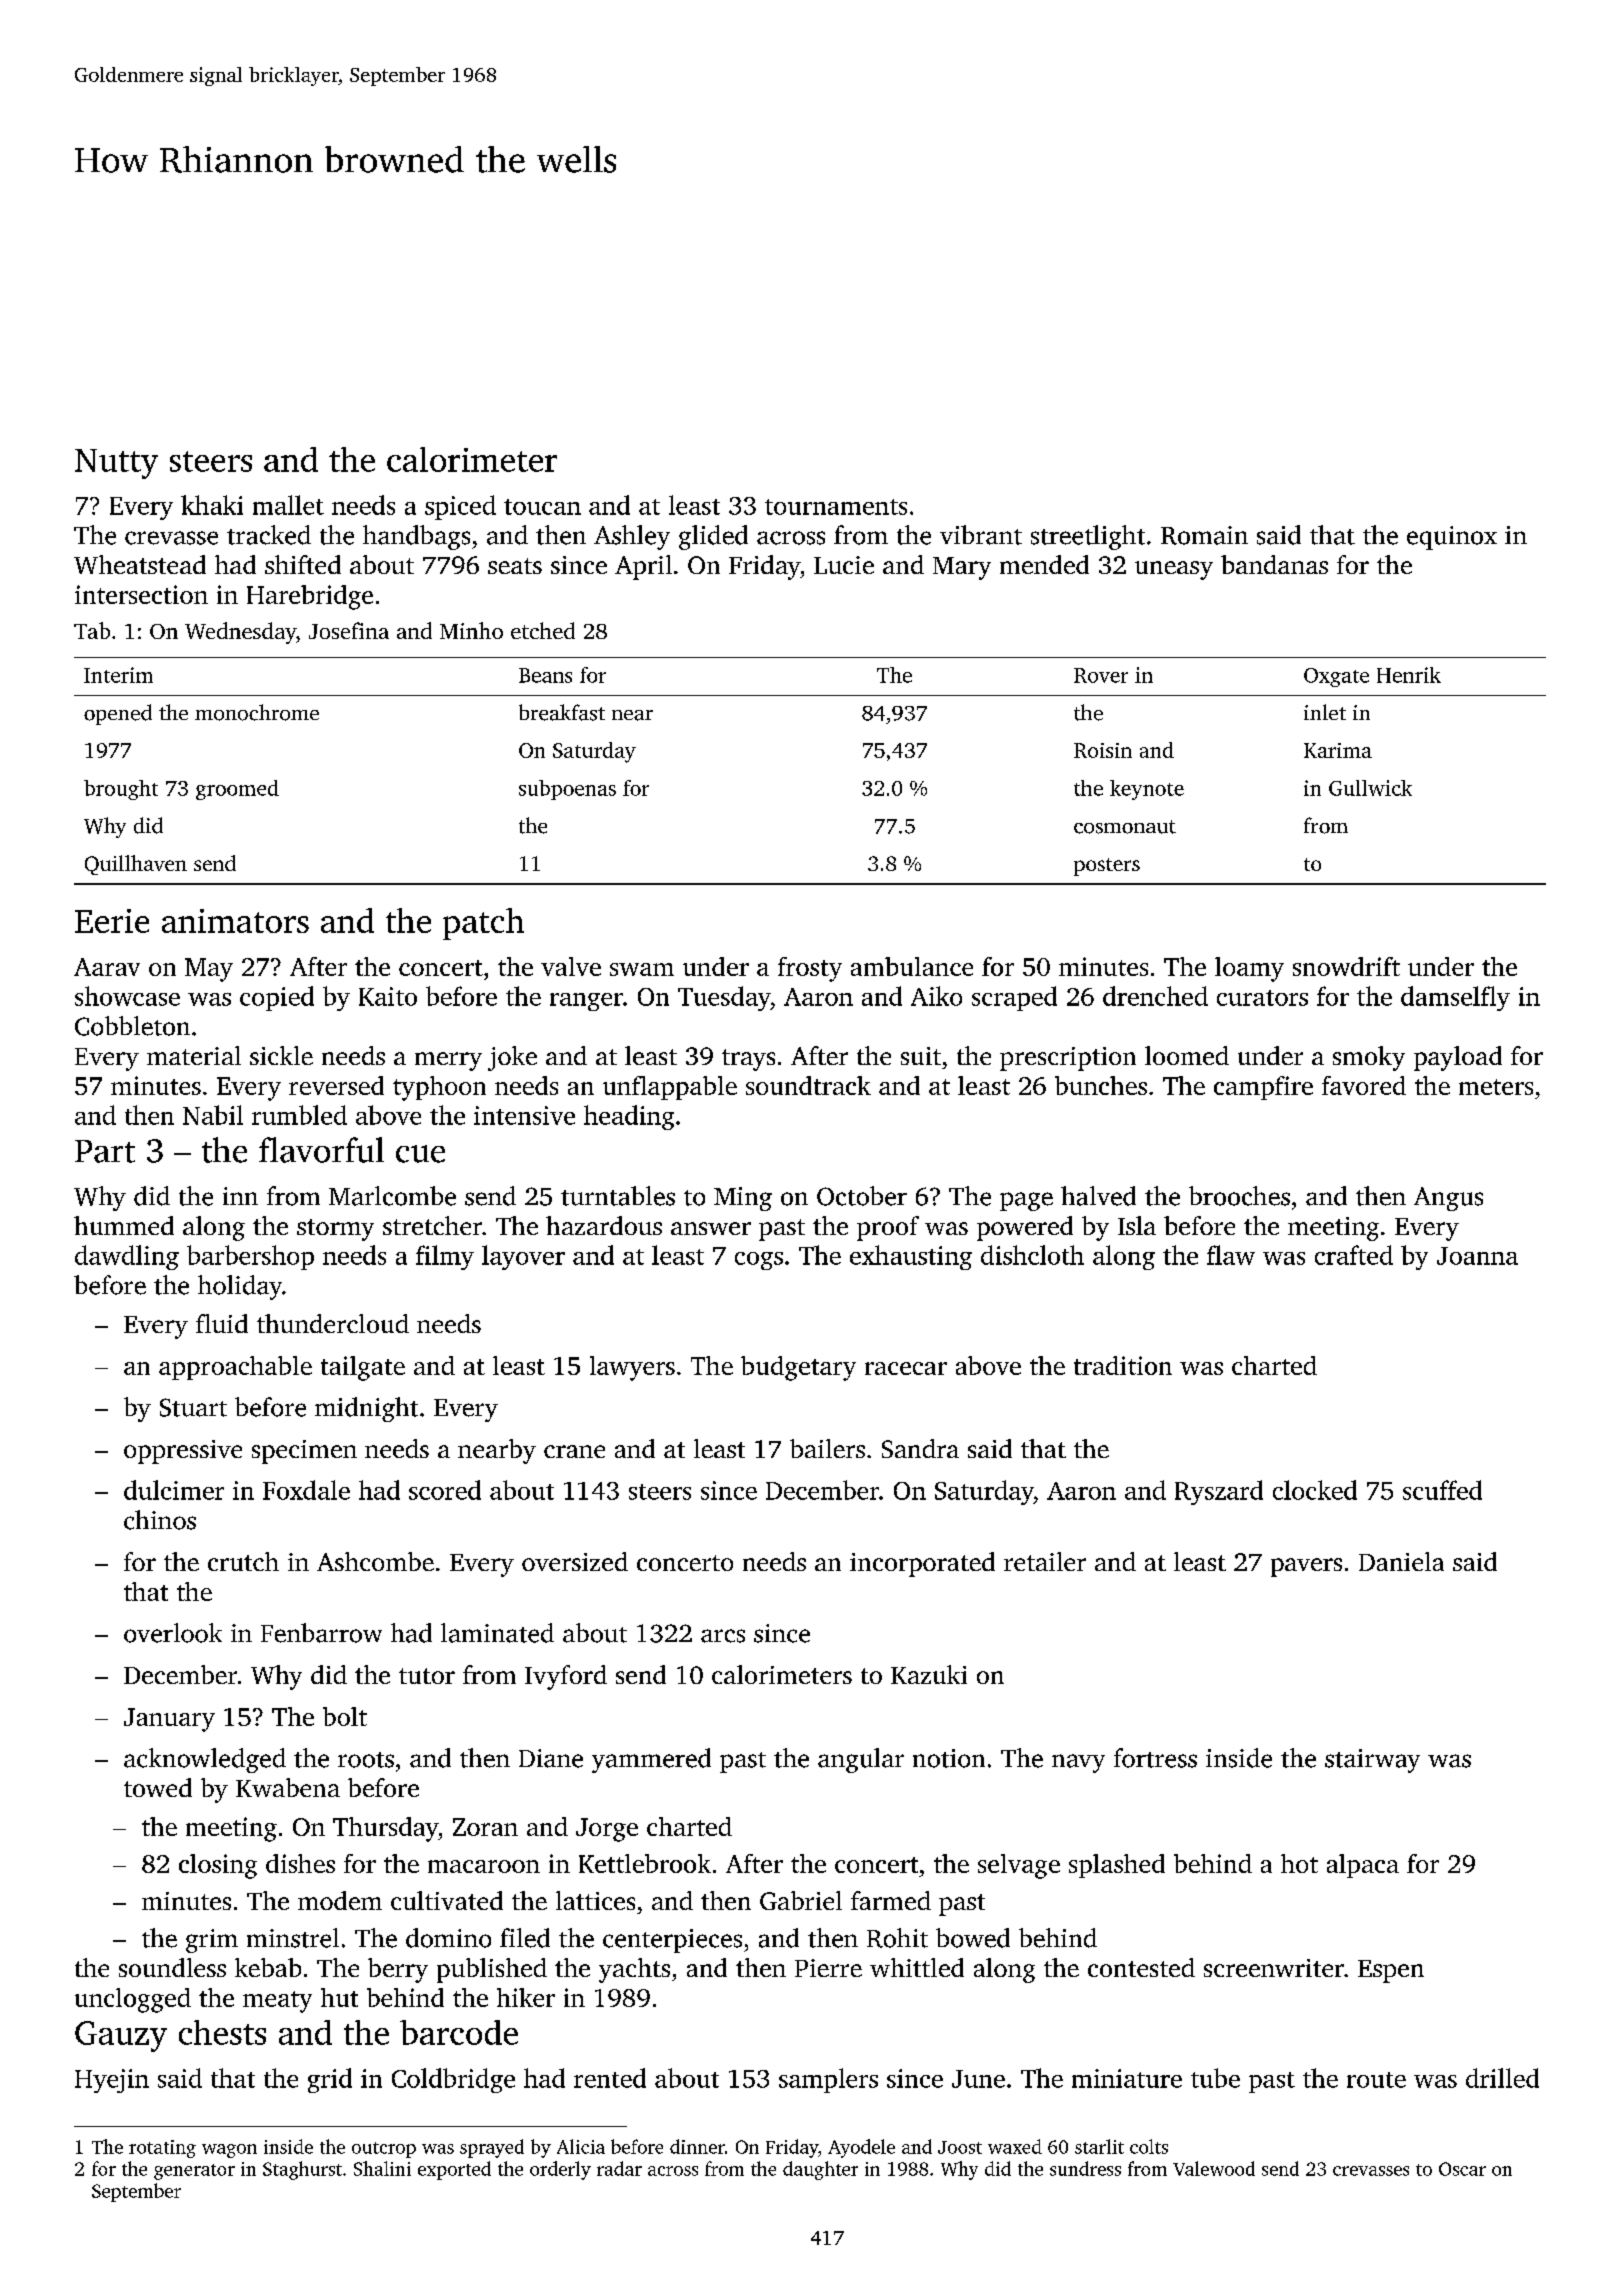 The width and height of the document is (1620, 2292). Describe the element at coordinates (542, 507) in the document. I see `toucan` at that location.
